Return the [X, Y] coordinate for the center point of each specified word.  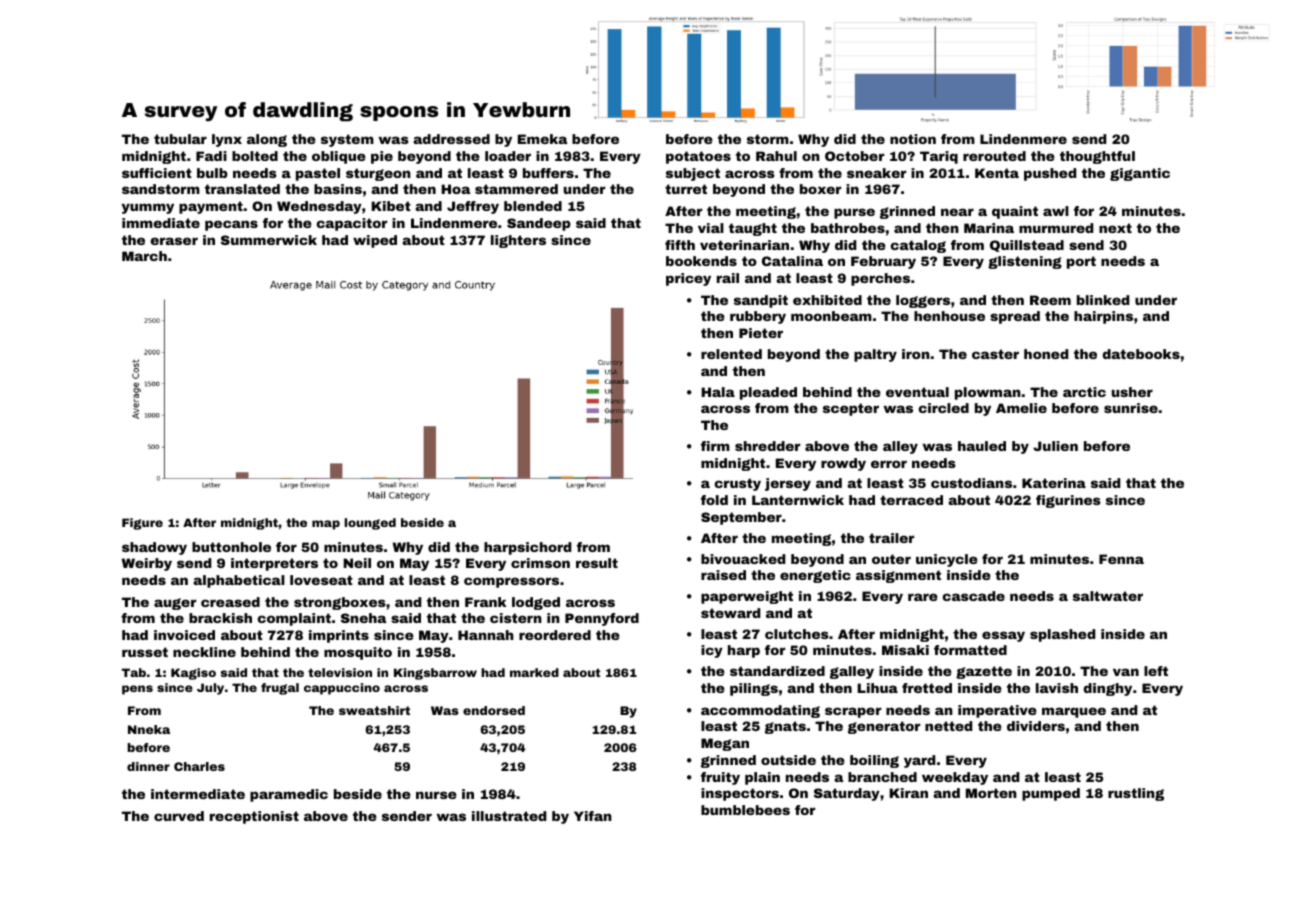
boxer [820, 189]
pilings [754, 689]
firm [715, 446]
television [340, 672]
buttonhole [231, 547]
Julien [1055, 446]
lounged [370, 524]
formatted [970, 650]
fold [714, 500]
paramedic [289, 795]
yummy [148, 208]
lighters [518, 241]
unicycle [947, 560]
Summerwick [269, 240]
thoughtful [1097, 157]
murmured [1056, 228]
